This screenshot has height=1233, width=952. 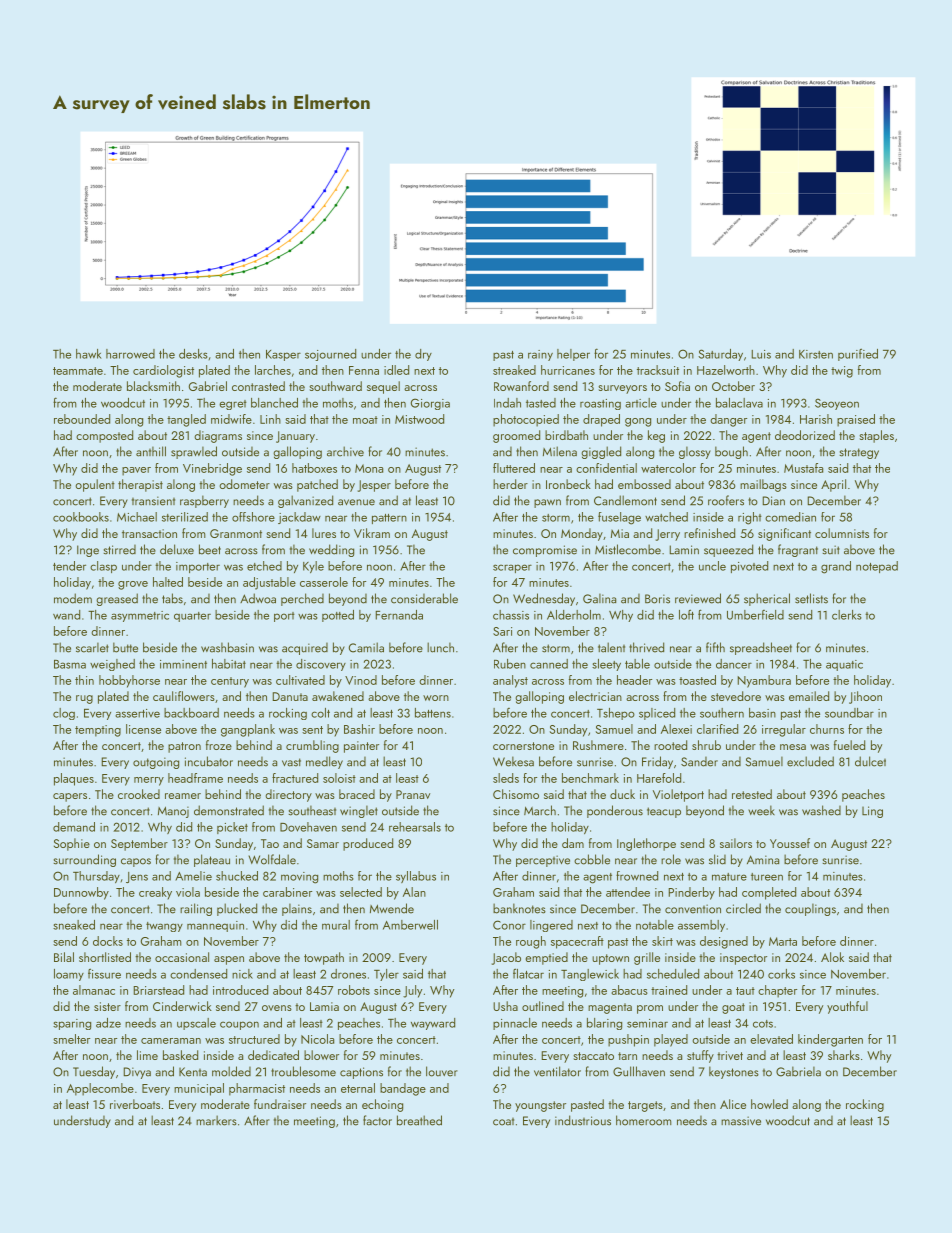 What do you see at coordinates (592, 859) in the screenshot?
I see `cobble` at bounding box center [592, 859].
